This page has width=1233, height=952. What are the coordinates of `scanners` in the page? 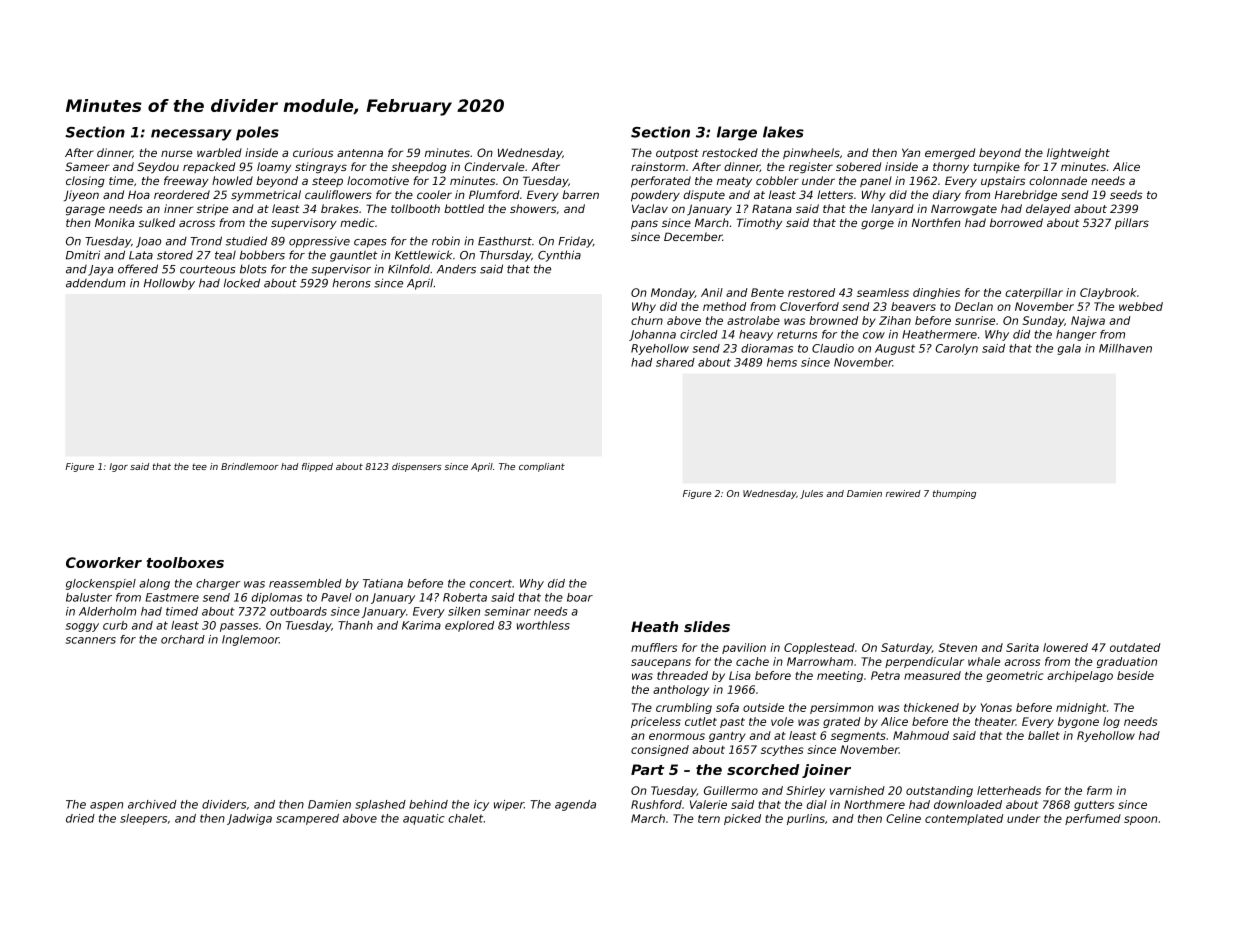 It's located at (91, 640).
